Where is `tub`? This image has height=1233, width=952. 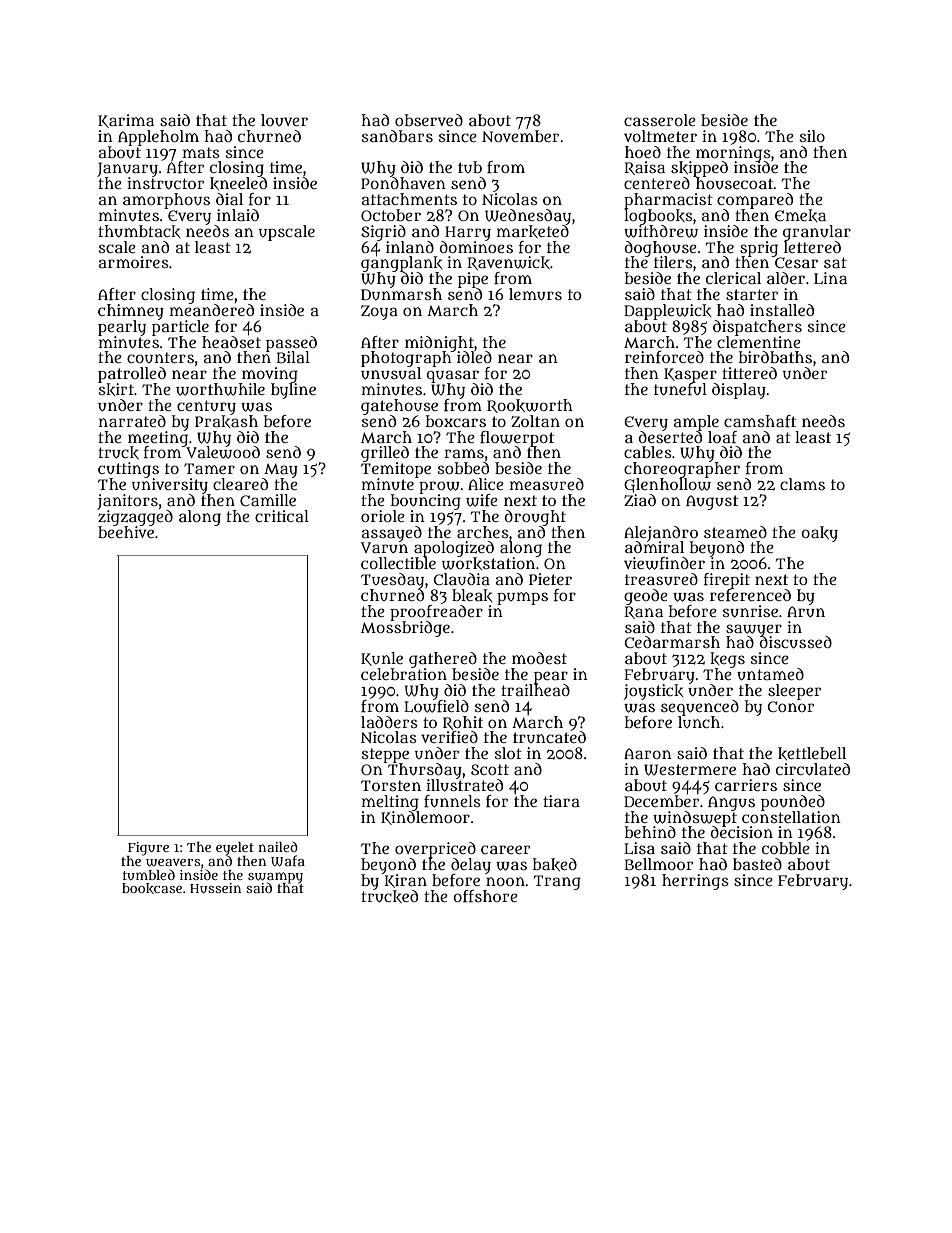
tub is located at coordinates (470, 167).
